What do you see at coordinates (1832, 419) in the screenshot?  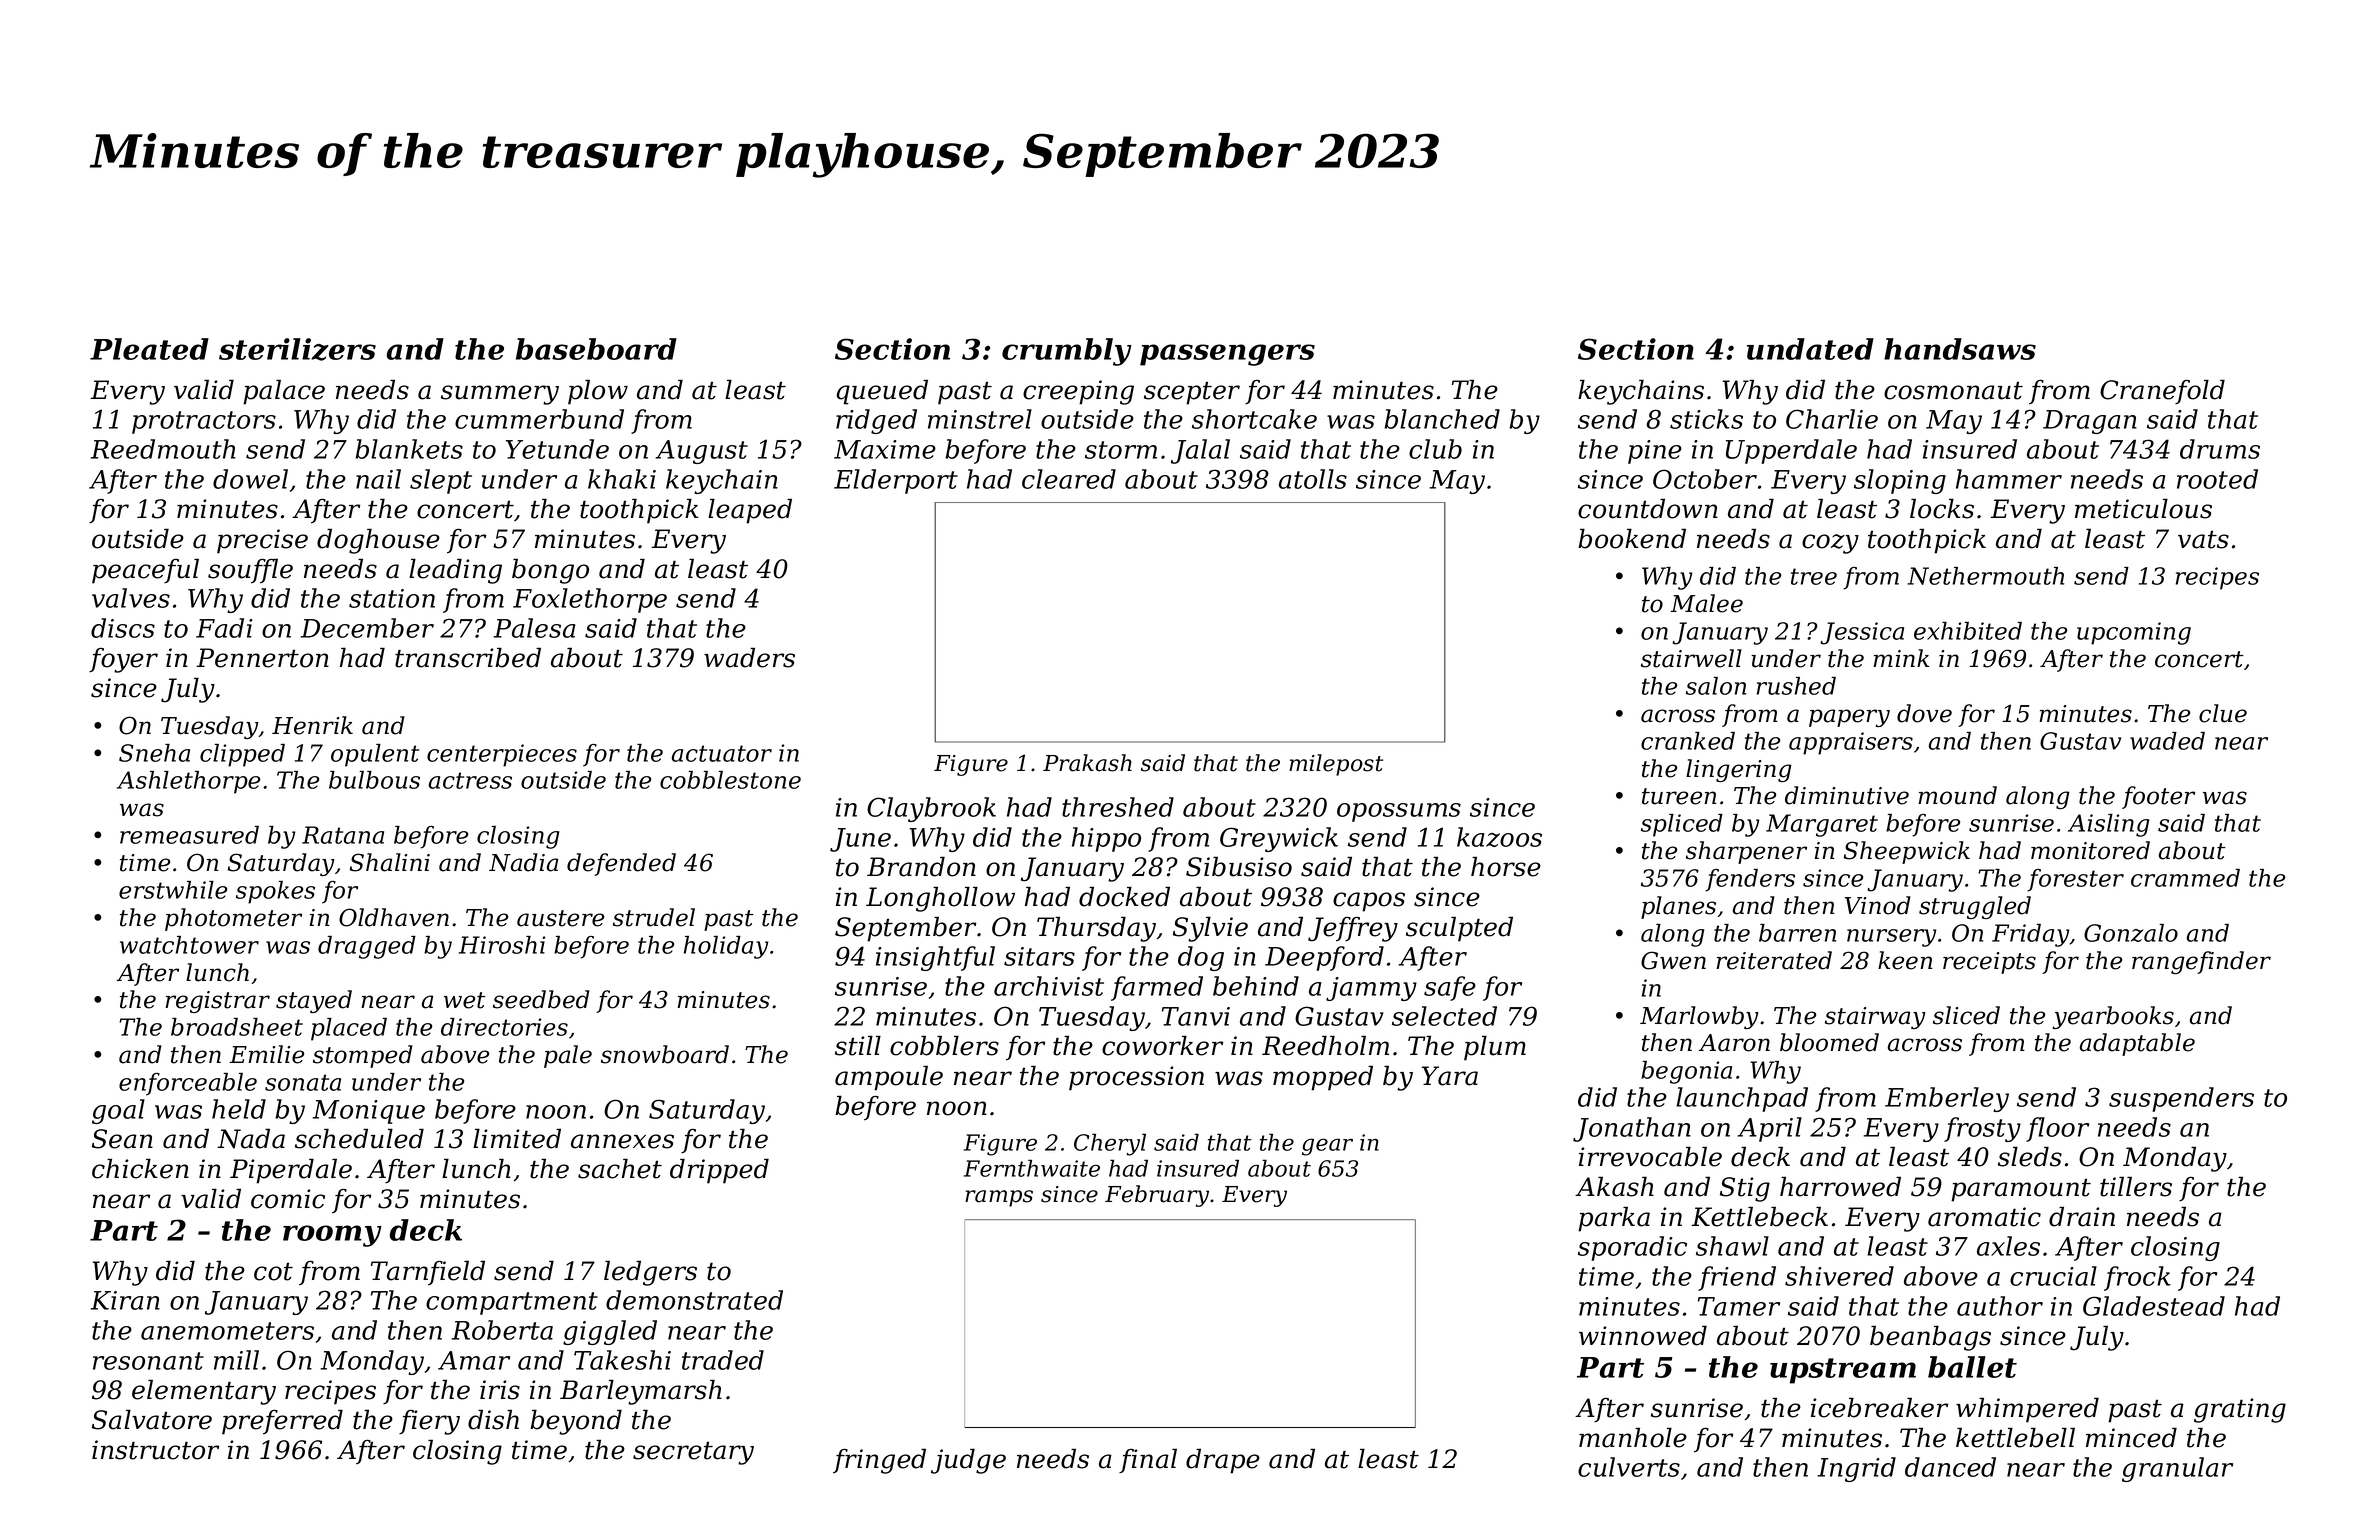 I see `Charlie` at bounding box center [1832, 419].
